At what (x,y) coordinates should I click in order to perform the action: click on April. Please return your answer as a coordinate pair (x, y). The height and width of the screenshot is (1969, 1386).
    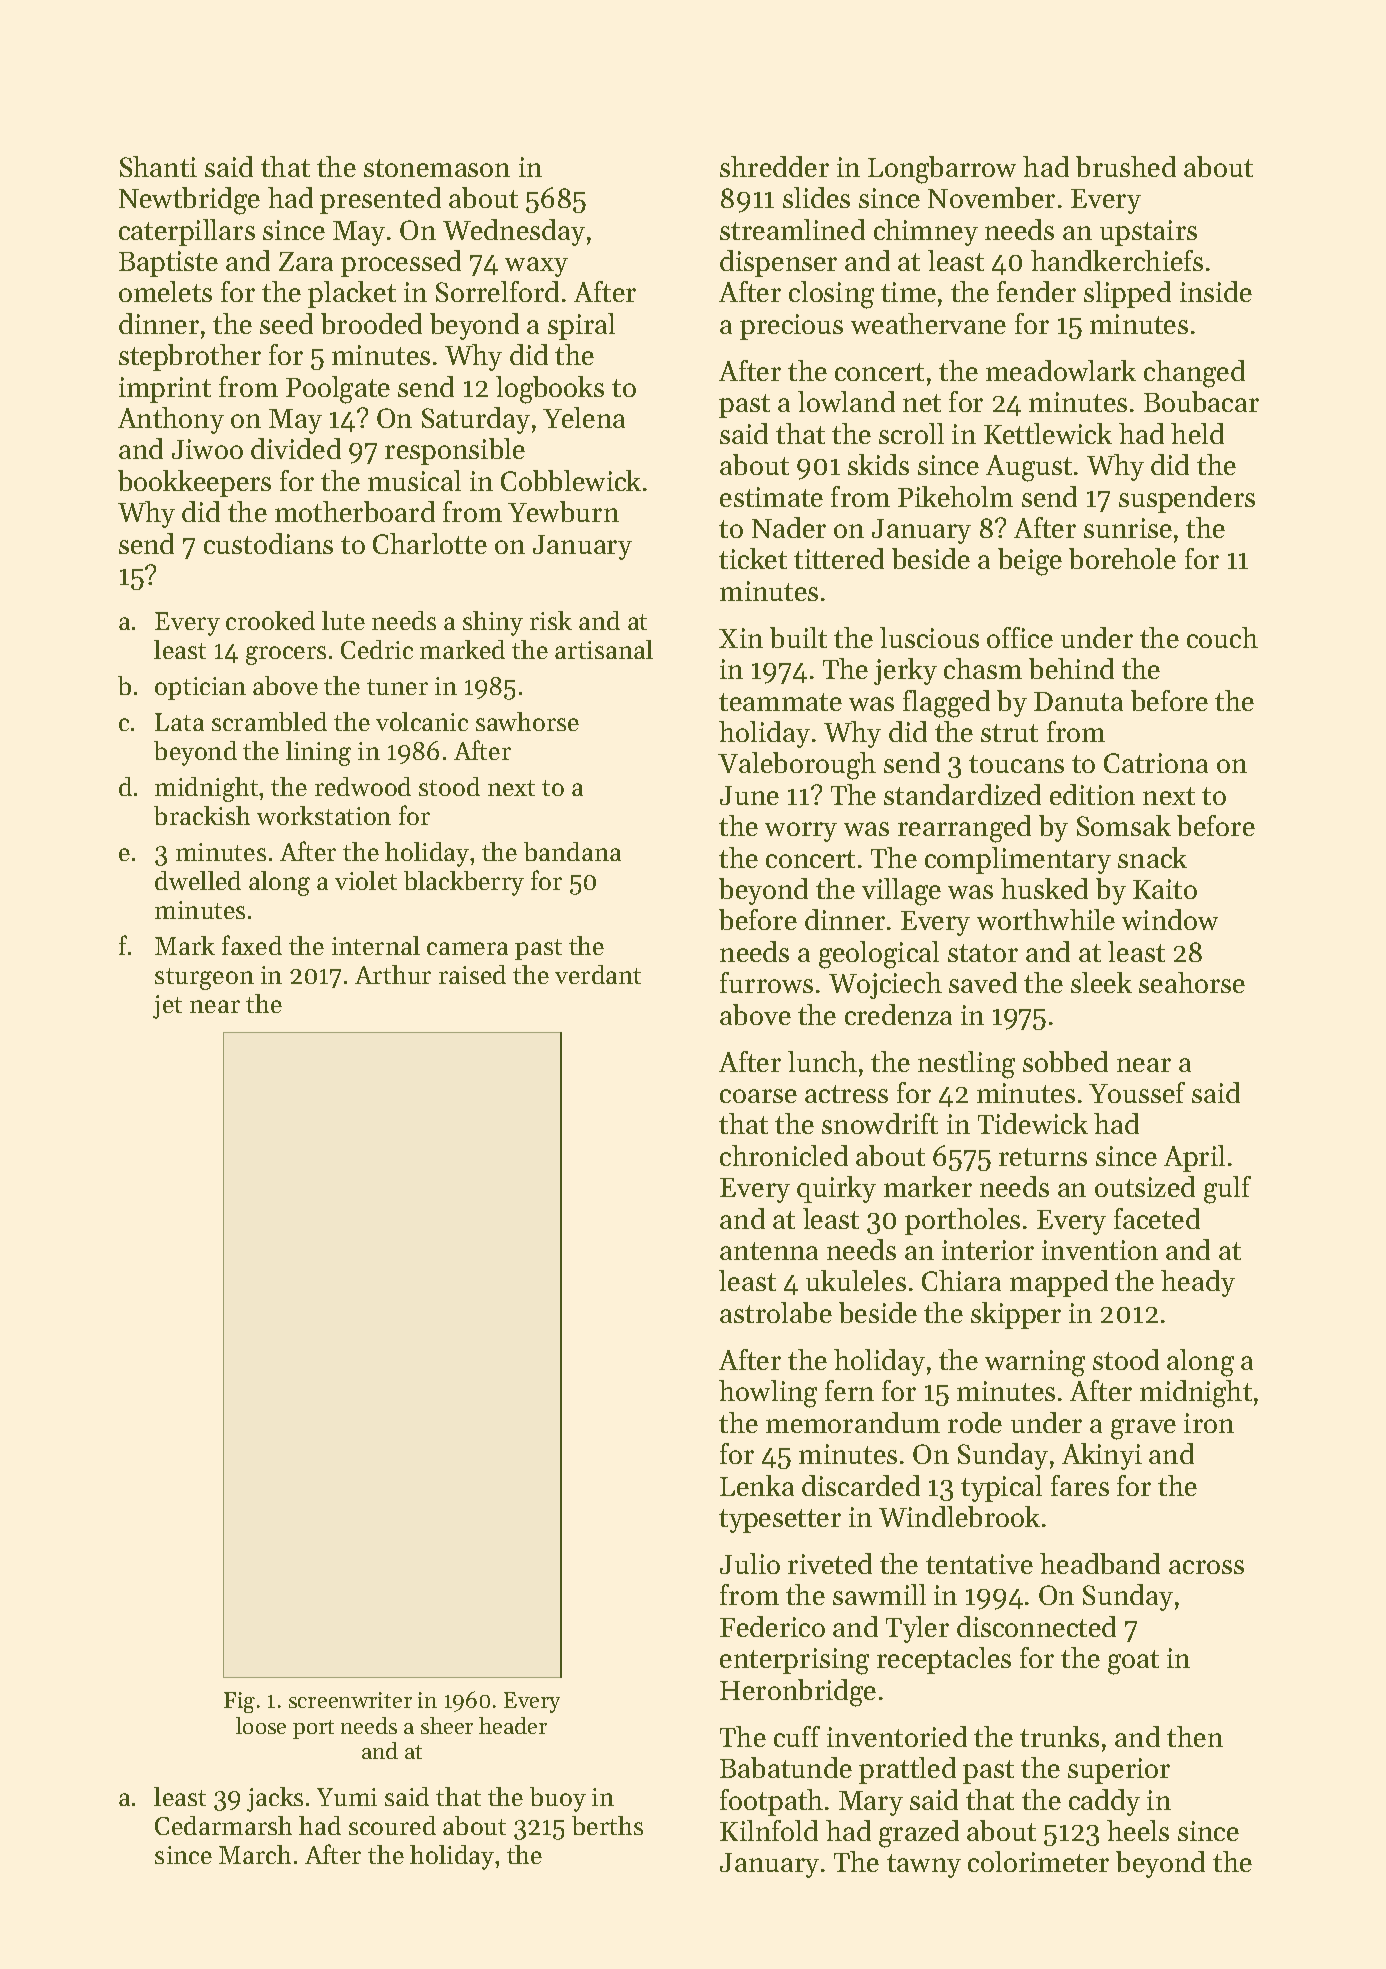
    Looking at the image, I should click on (1194, 1158).
